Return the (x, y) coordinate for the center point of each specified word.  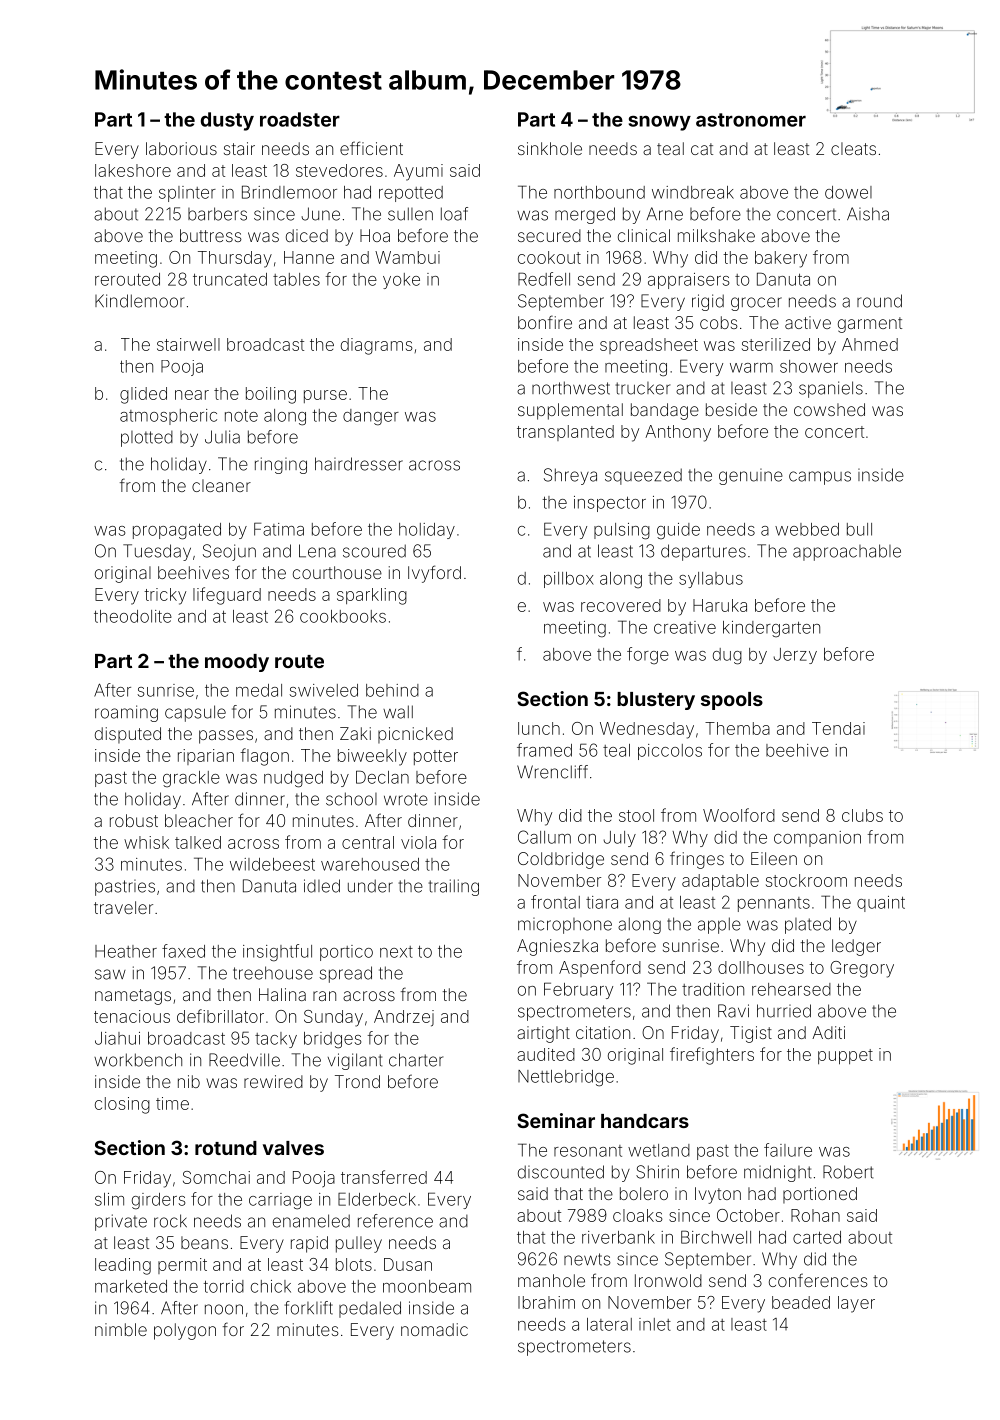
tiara (602, 902)
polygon (185, 1331)
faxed (183, 951)
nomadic (434, 1329)
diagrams (377, 346)
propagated (177, 531)
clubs (862, 815)
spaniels (831, 389)
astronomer (751, 120)
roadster (300, 119)
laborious (181, 148)
